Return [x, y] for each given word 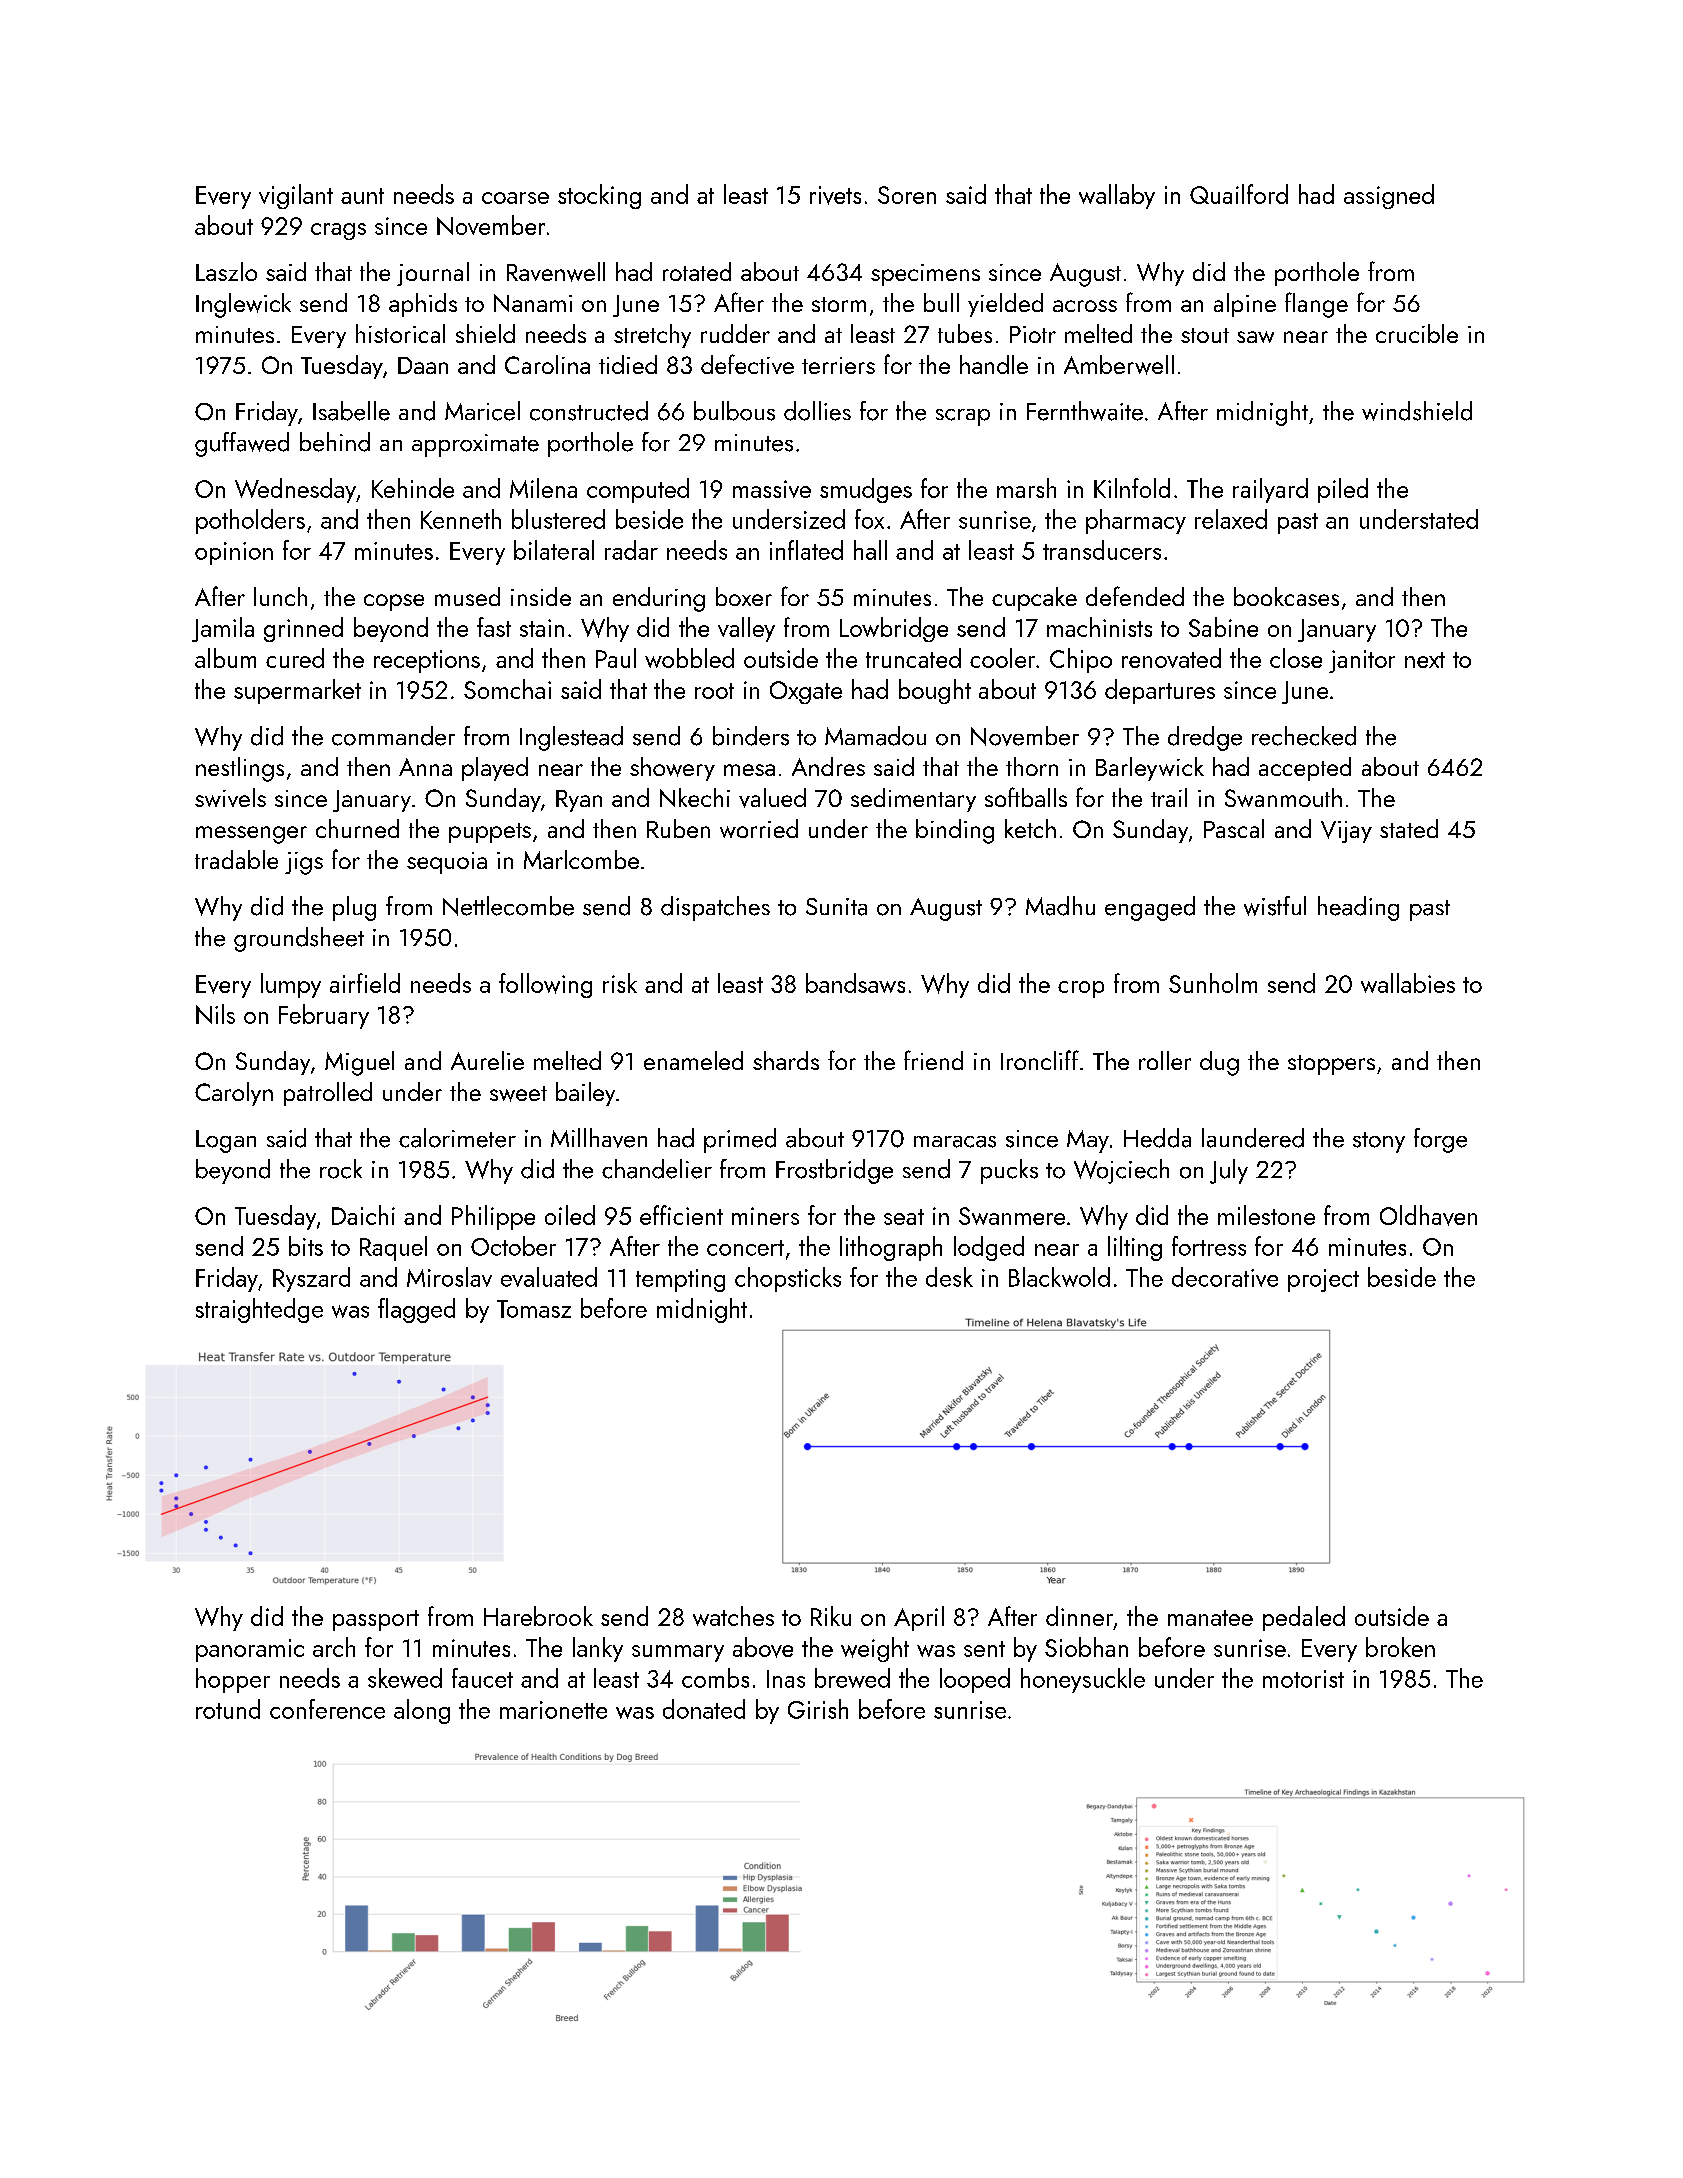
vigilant [296, 196]
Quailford [1239, 194]
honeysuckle [1083, 1680]
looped [975, 1680]
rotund [228, 1709]
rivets [835, 195]
